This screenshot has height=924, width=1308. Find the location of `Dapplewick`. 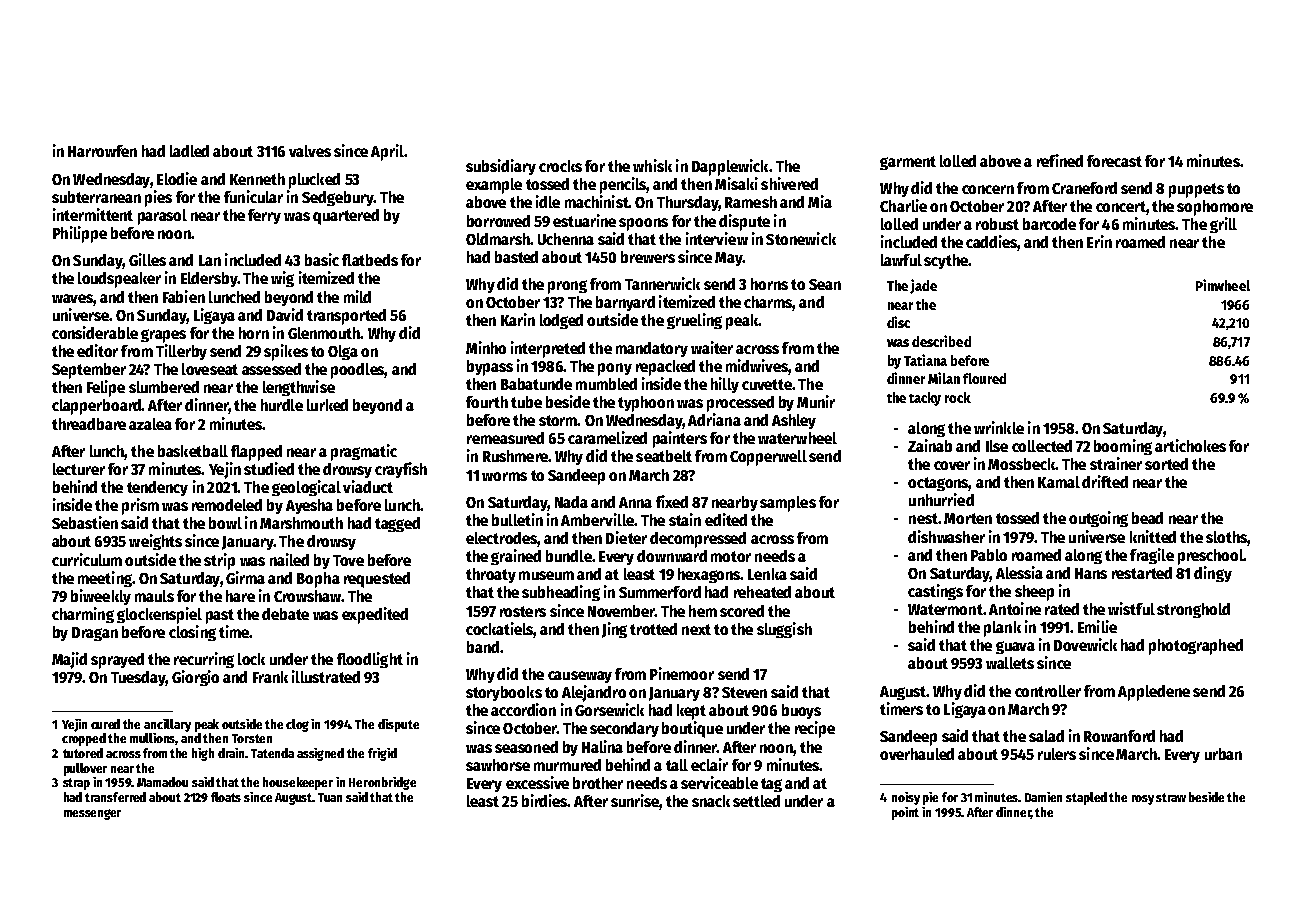

Dapplewick is located at coordinates (730, 167).
